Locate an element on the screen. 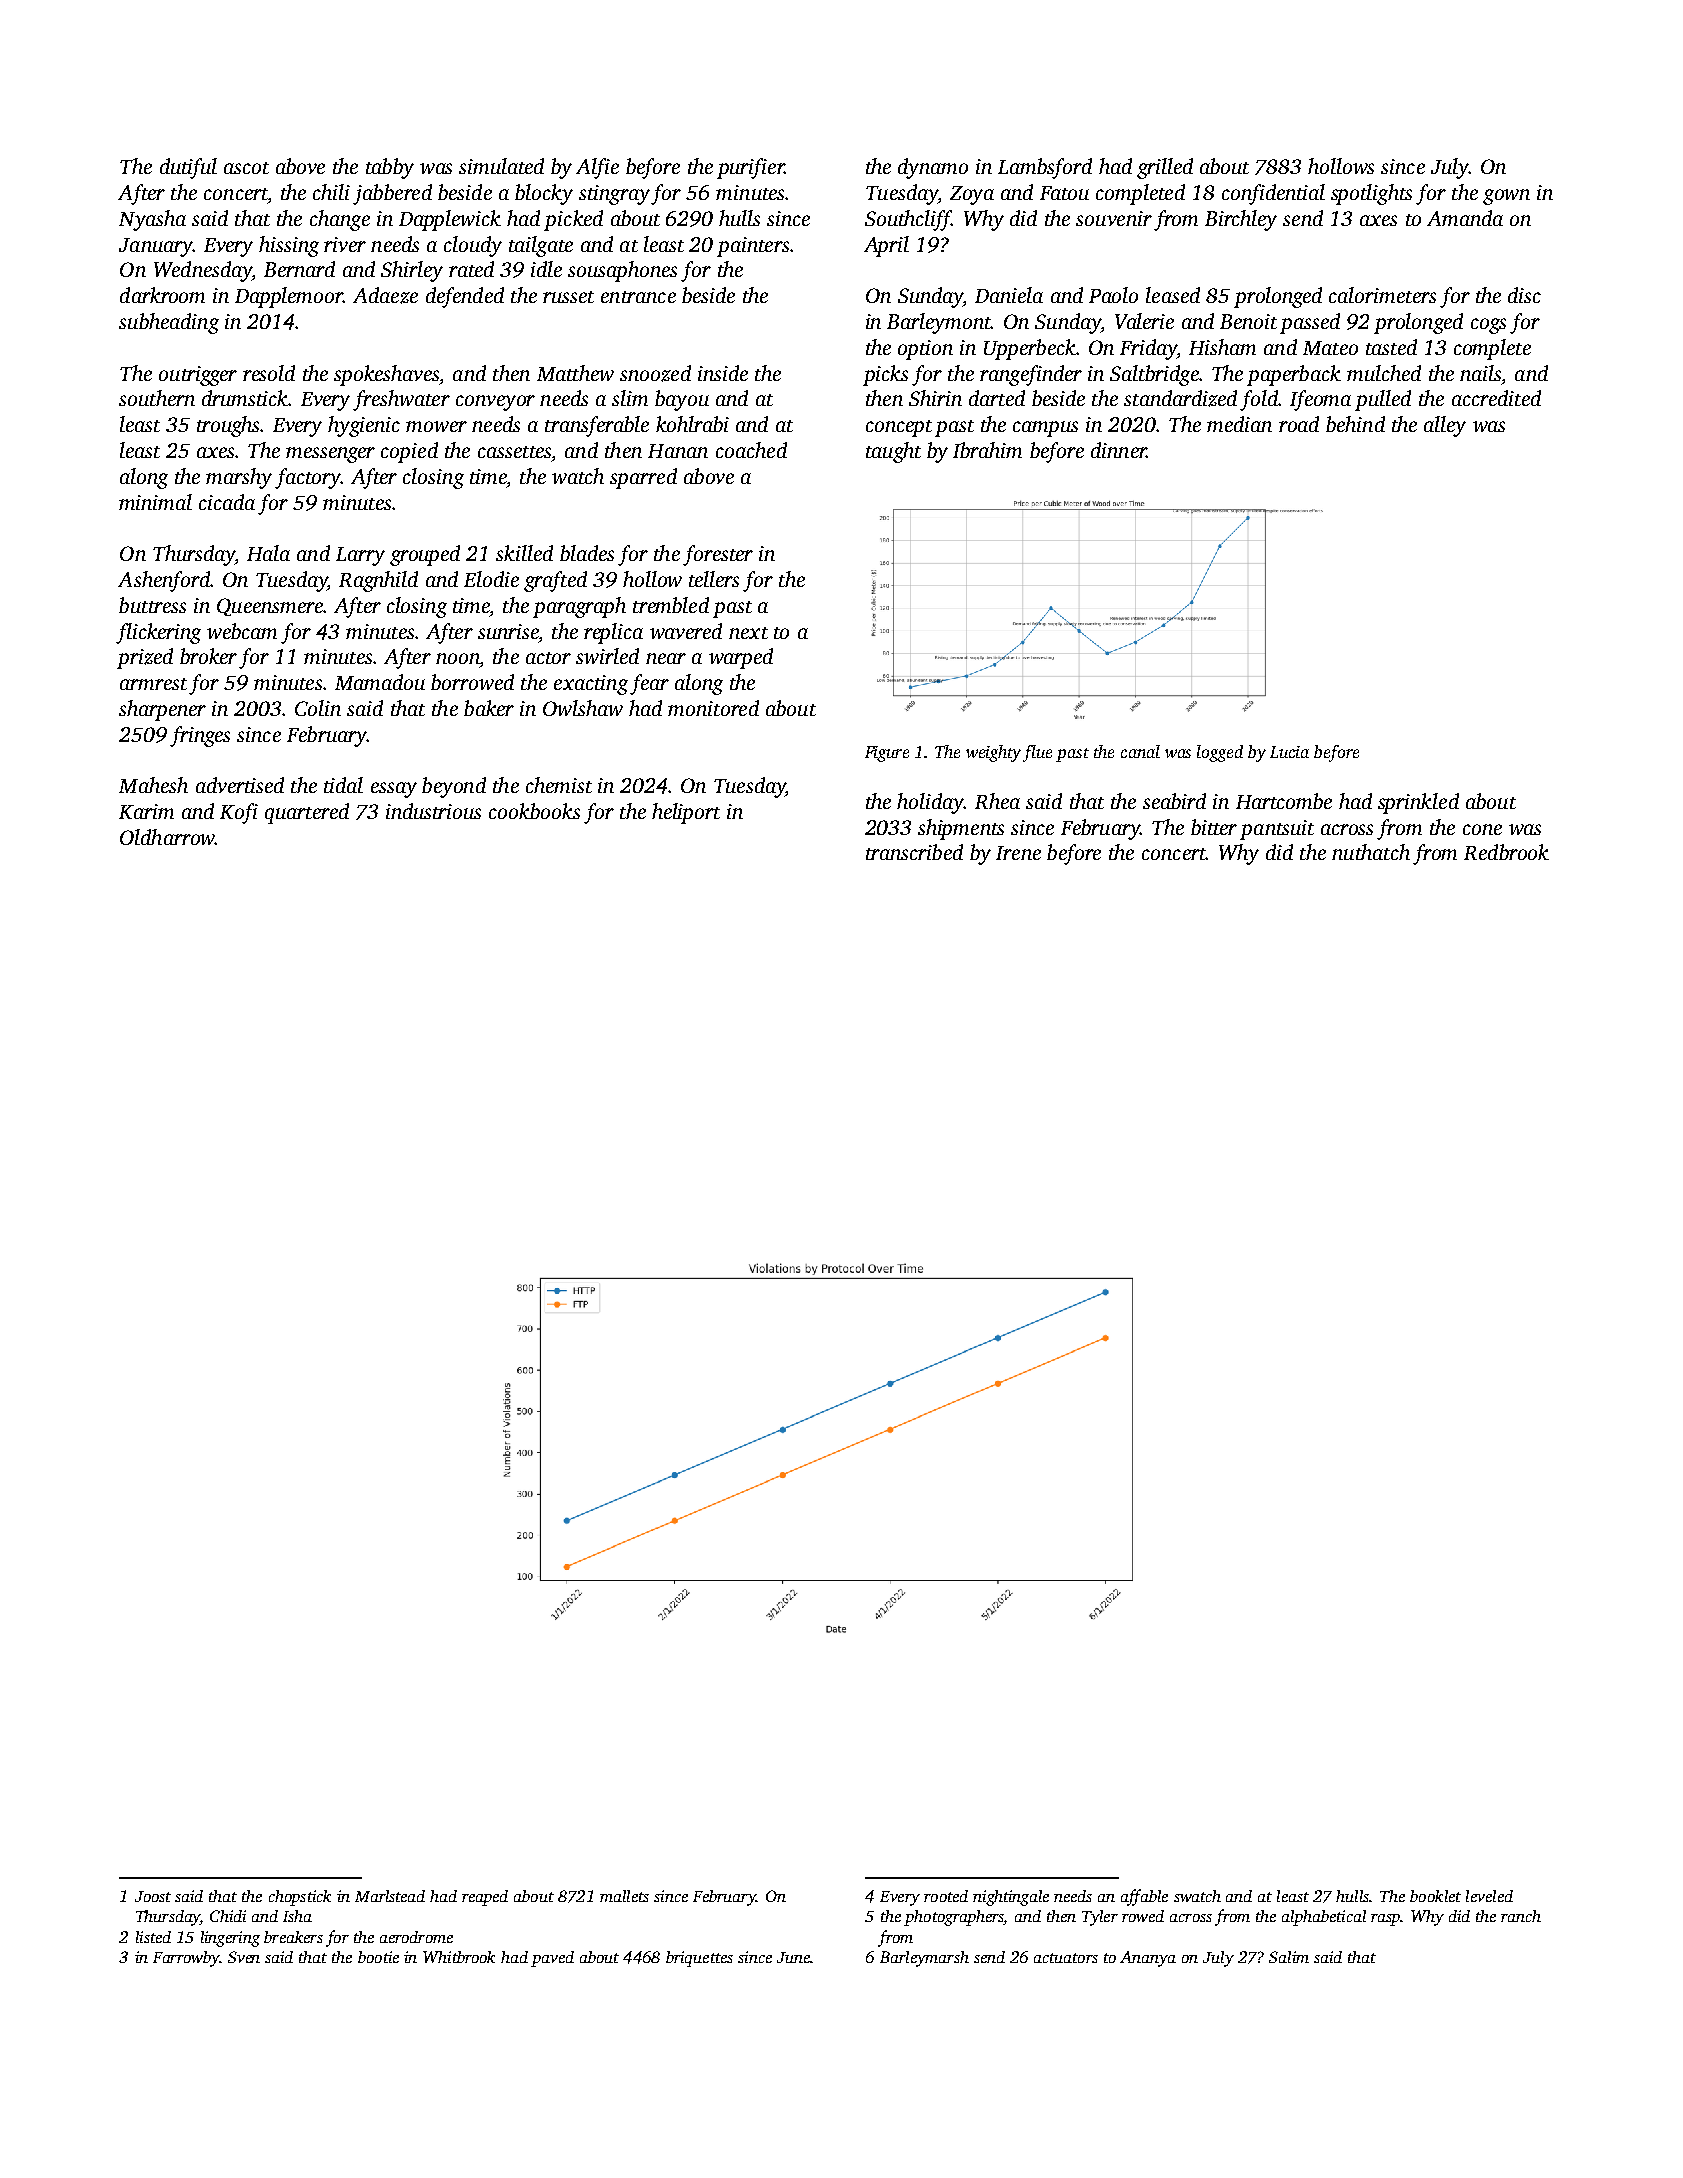 The width and height of the screenshot is (1683, 2178). quartered is located at coordinates (307, 813).
